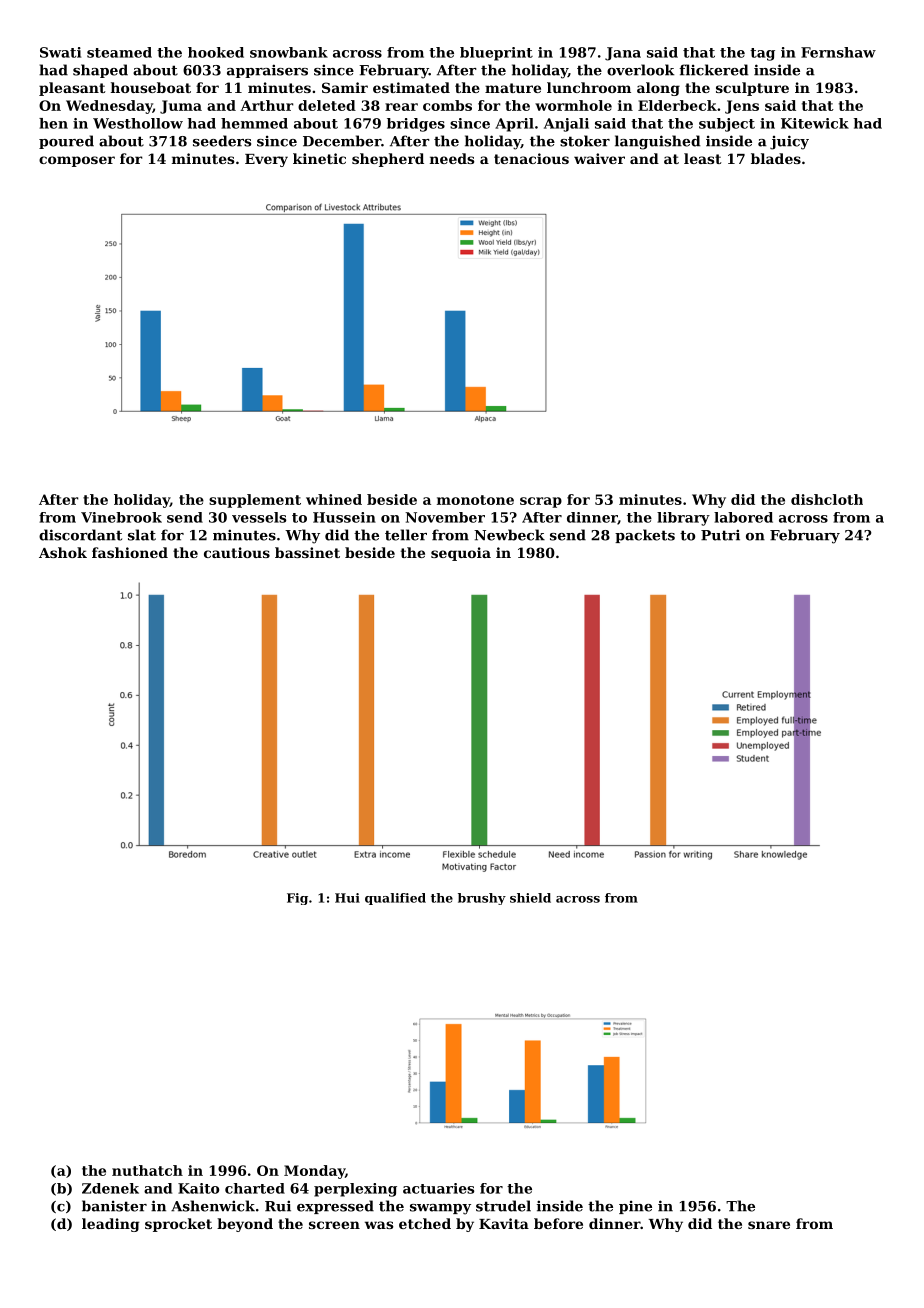  Describe the element at coordinates (110, 1225) in the image. I see `leading` at that location.
